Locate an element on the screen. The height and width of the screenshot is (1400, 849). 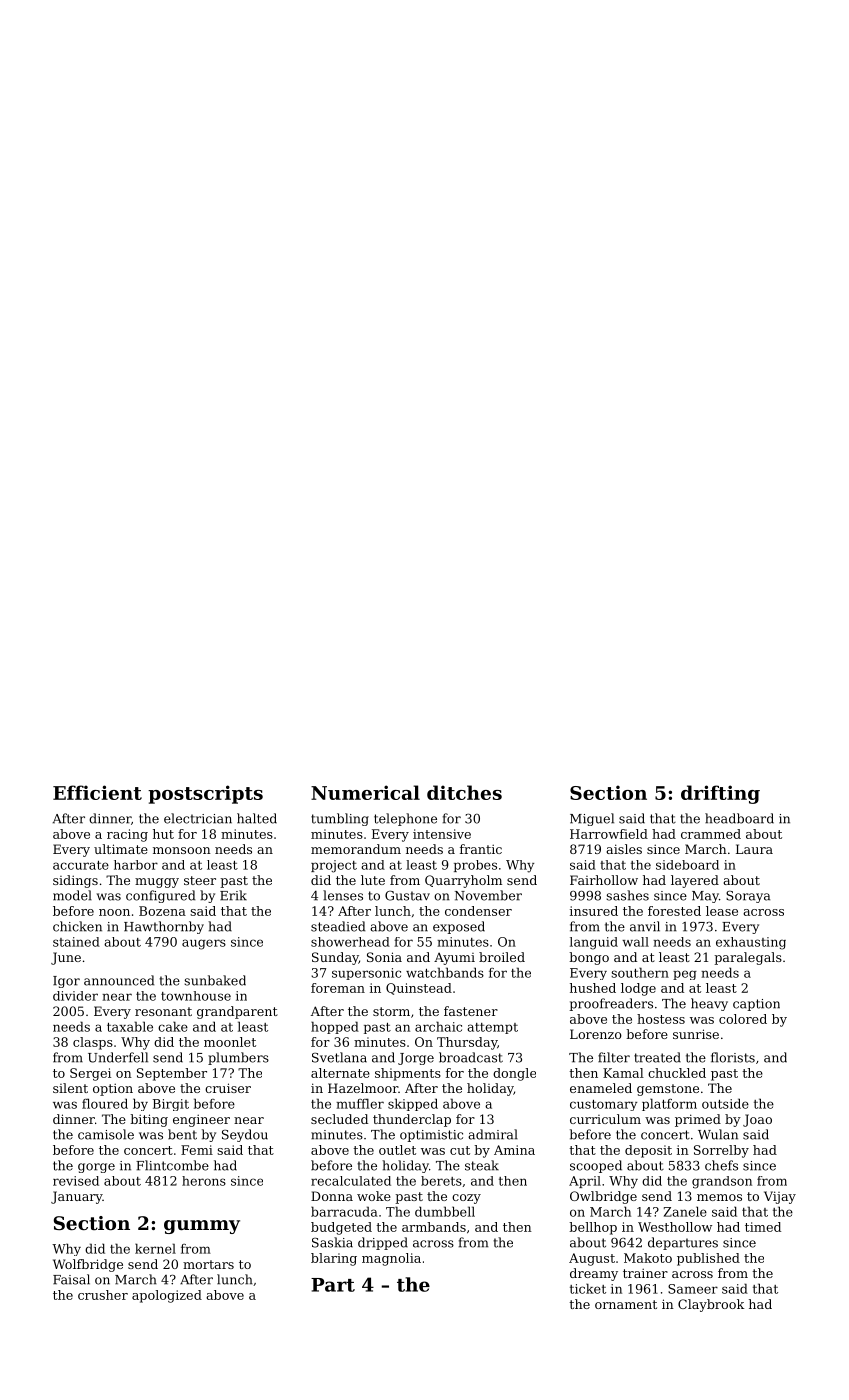
deposit is located at coordinates (648, 1151).
